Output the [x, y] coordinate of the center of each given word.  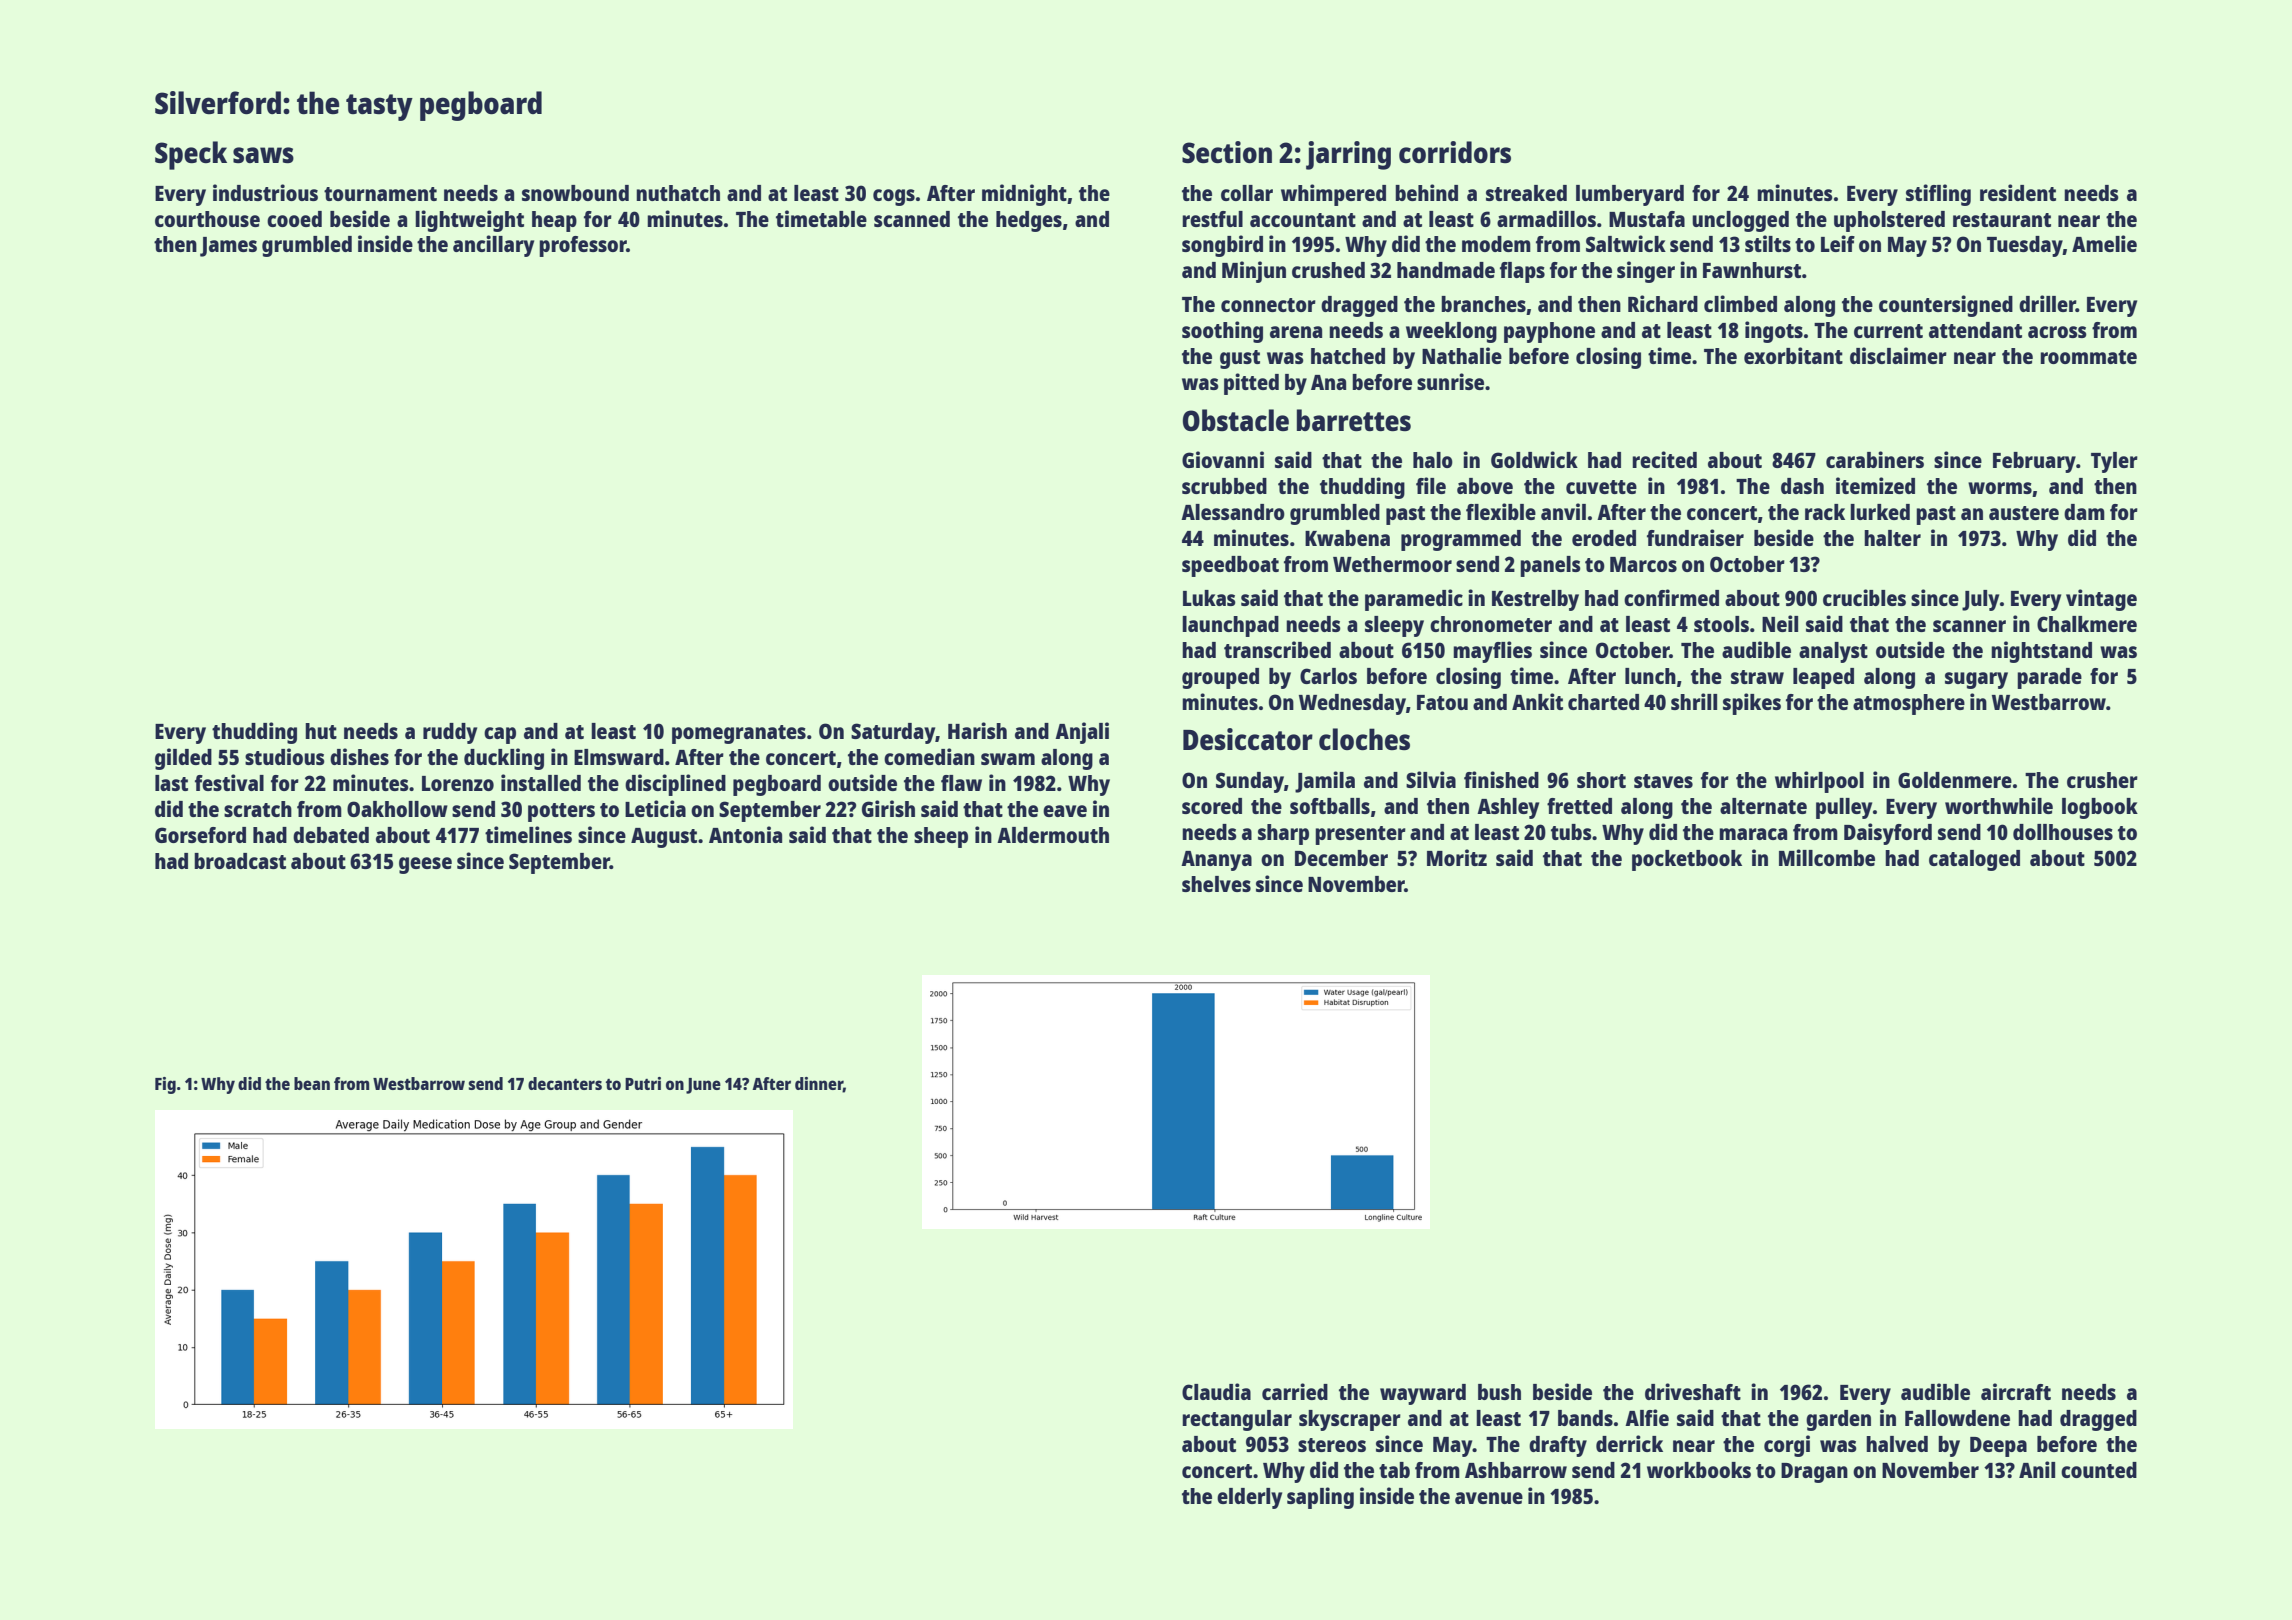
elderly [1249, 1498]
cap [500, 735]
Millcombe [1827, 857]
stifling [1938, 195]
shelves [1216, 884]
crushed [1328, 270]
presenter [1360, 835]
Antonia [745, 834]
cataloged [1974, 860]
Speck [191, 155]
